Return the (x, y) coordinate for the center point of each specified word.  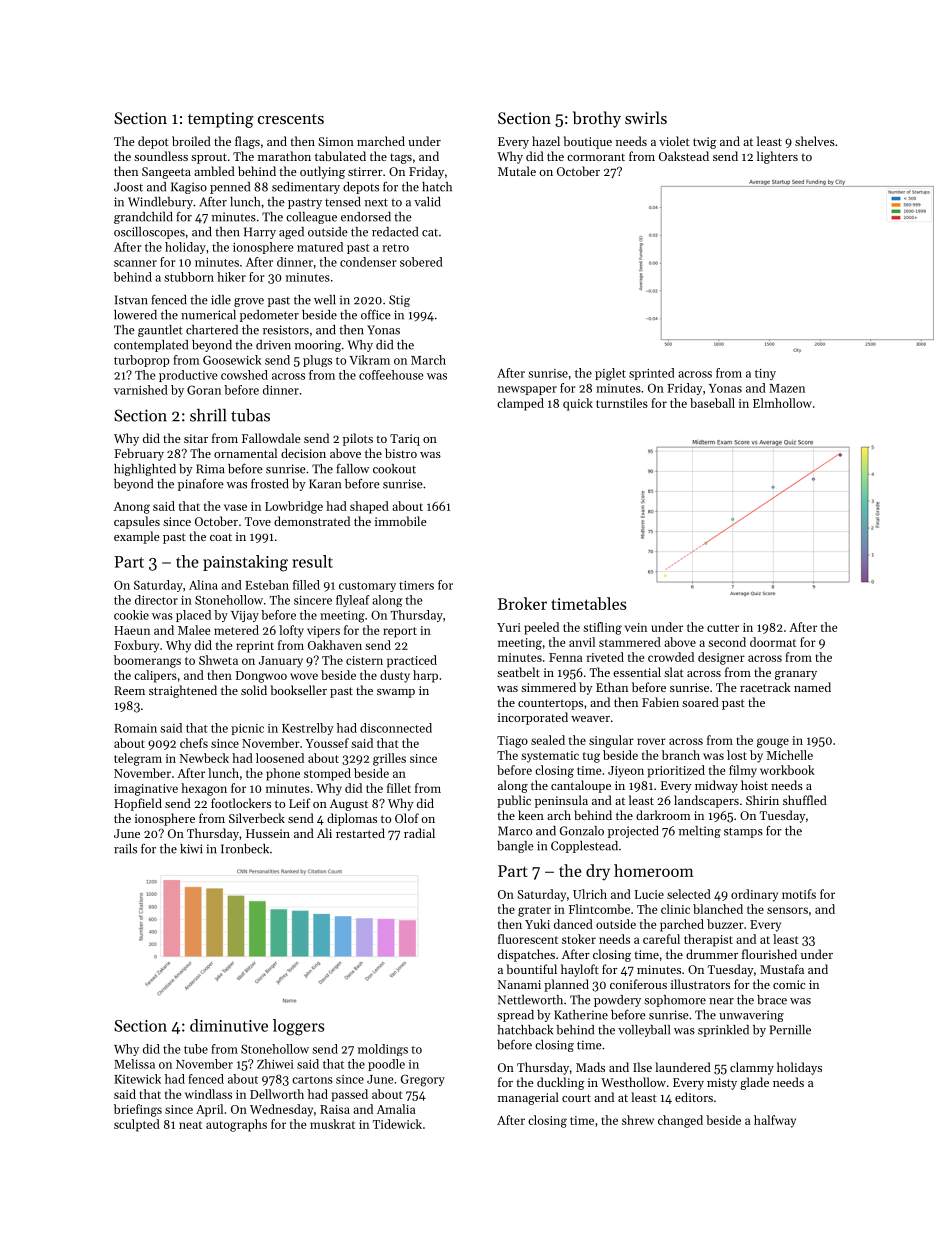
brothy (597, 119)
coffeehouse (391, 375)
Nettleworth (530, 1000)
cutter (723, 628)
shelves (815, 141)
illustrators (700, 984)
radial (419, 833)
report (400, 632)
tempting (221, 120)
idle (221, 300)
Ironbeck (245, 849)
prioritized (676, 771)
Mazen (787, 388)
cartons (312, 1080)
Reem (129, 690)
